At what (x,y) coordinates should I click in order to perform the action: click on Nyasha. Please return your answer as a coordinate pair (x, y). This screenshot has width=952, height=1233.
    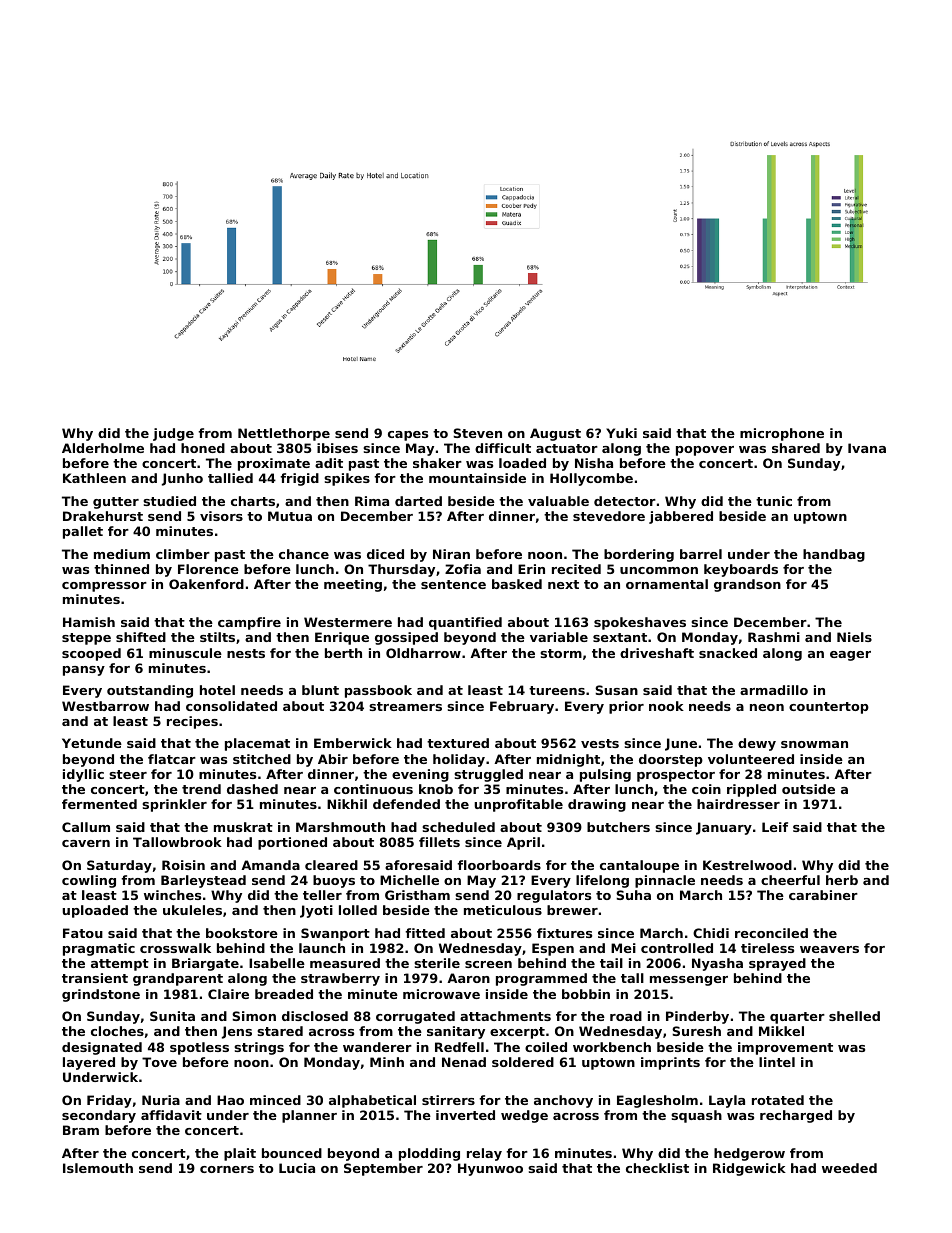
    Looking at the image, I should click on (717, 964).
